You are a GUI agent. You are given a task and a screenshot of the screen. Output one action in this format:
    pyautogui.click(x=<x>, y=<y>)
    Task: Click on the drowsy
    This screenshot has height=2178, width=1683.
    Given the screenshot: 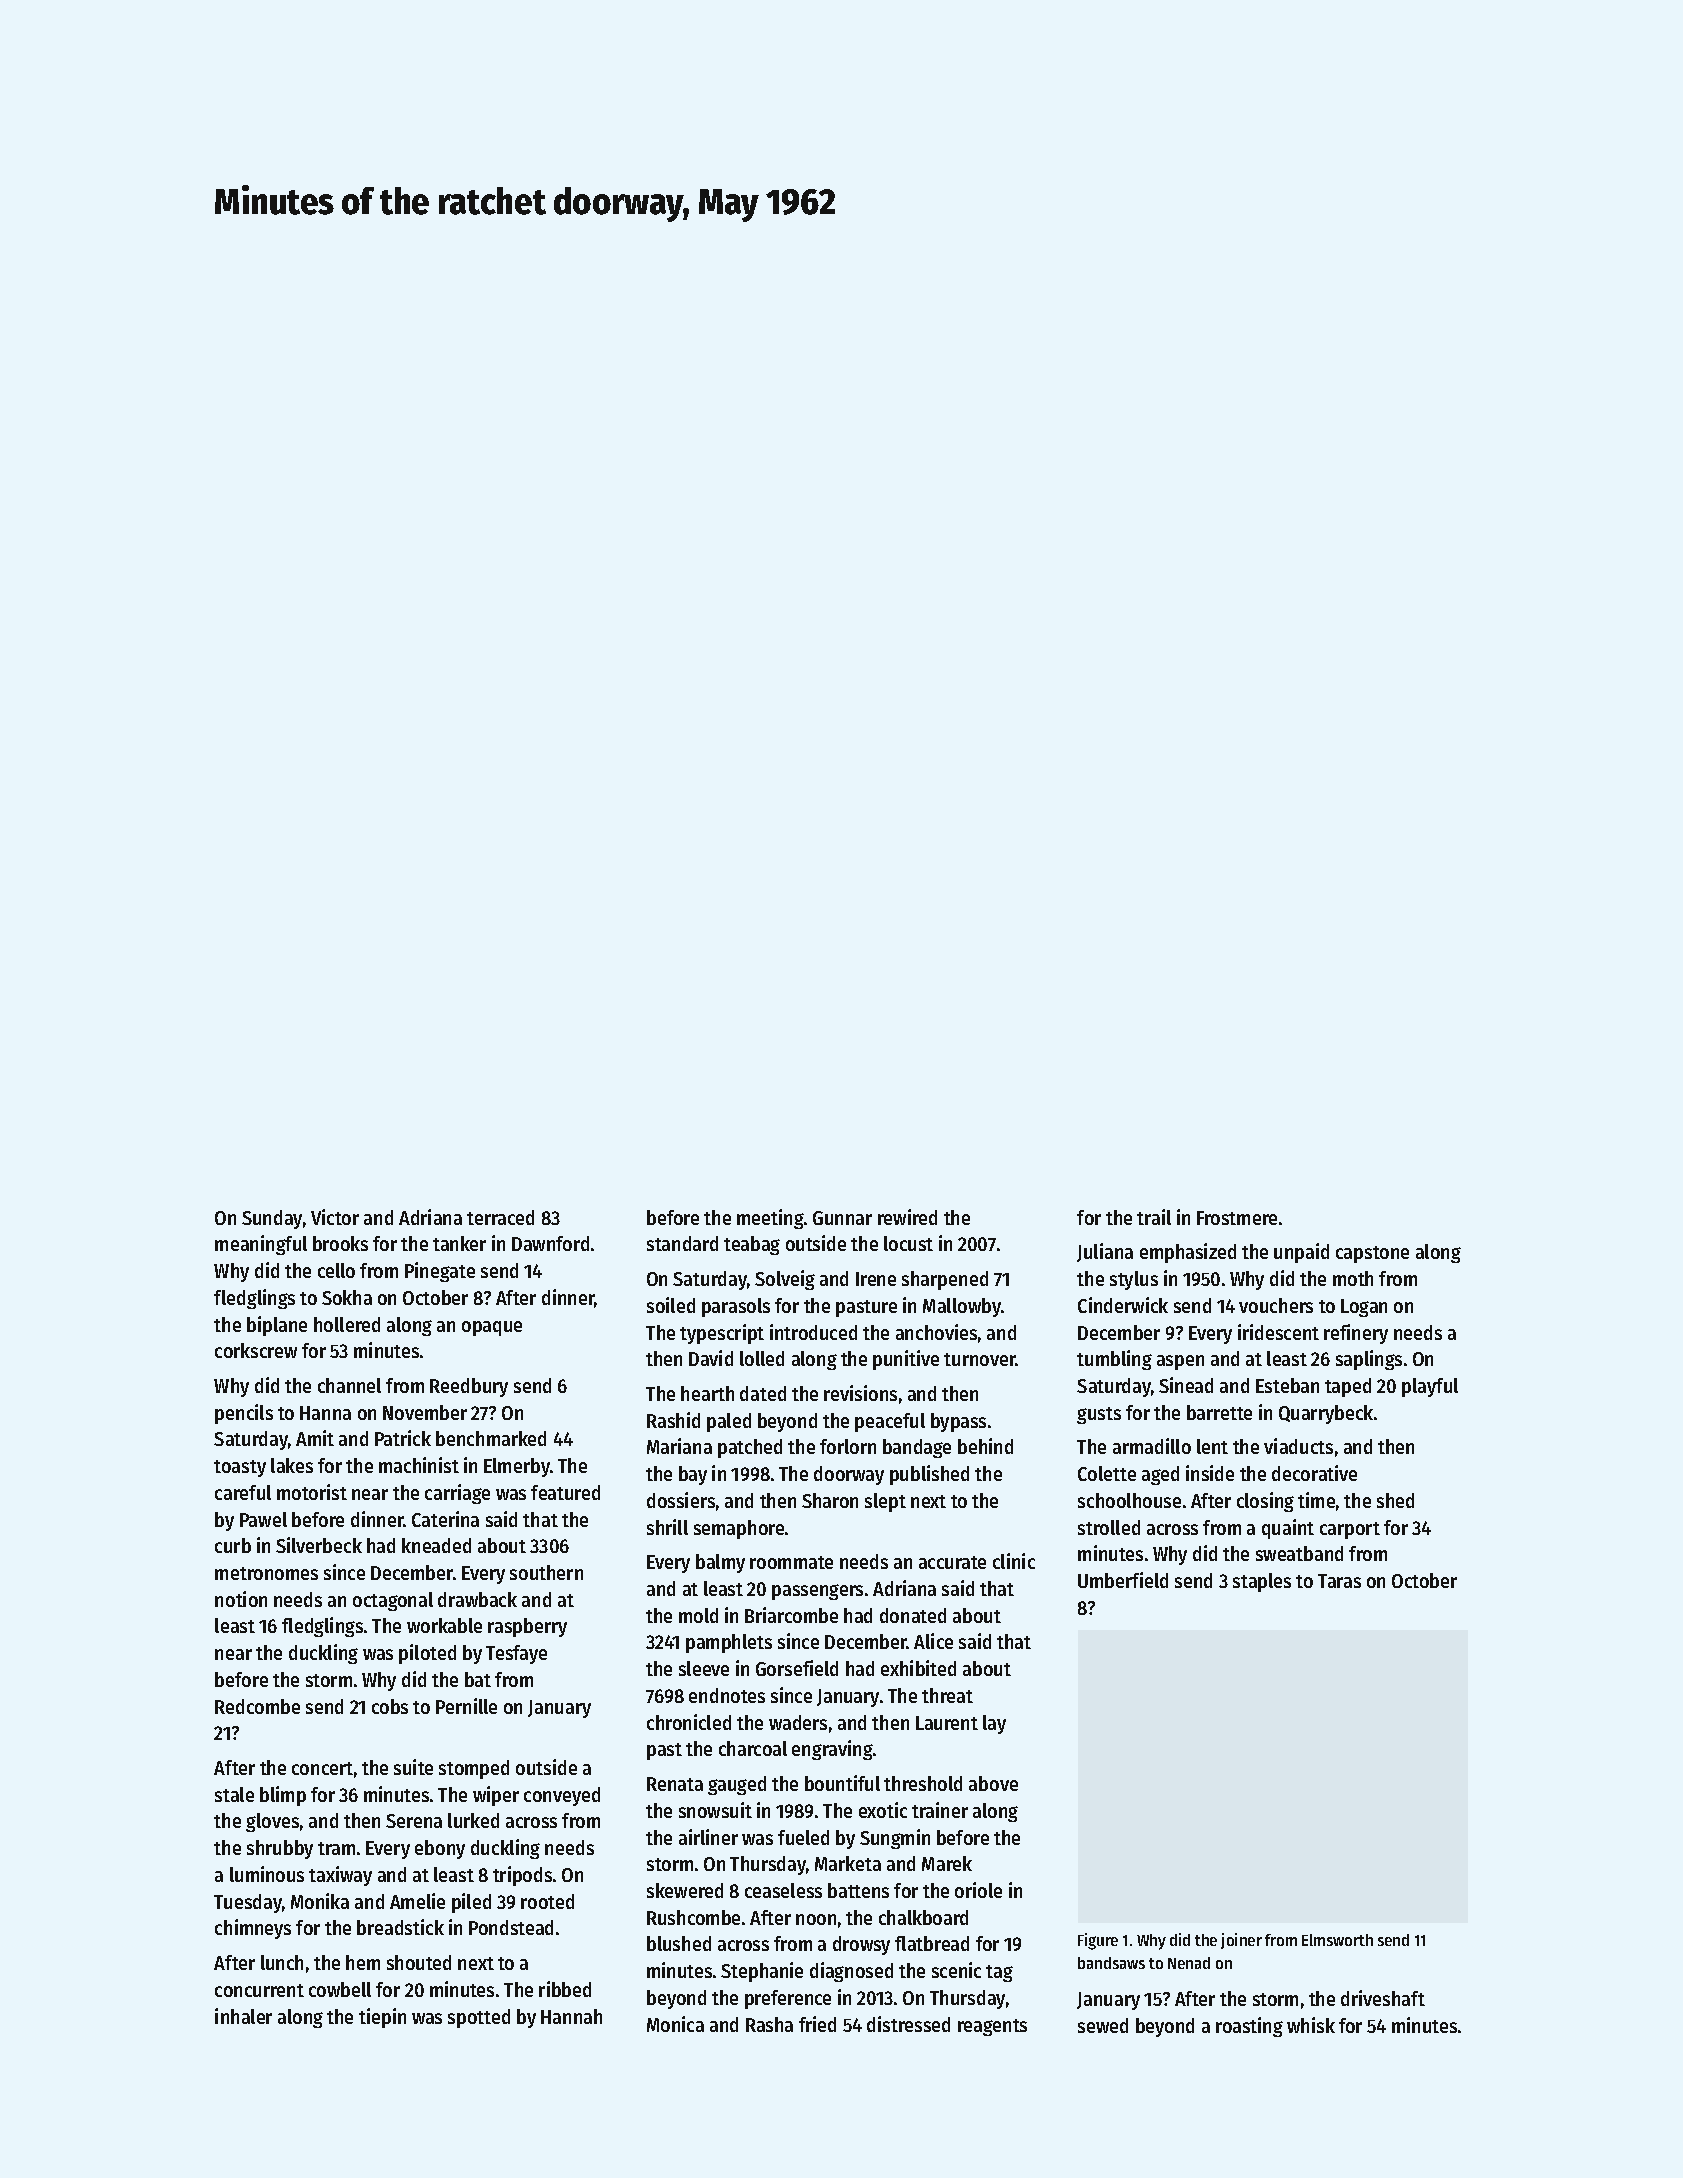 What is the action you would take?
    pyautogui.click(x=861, y=1945)
